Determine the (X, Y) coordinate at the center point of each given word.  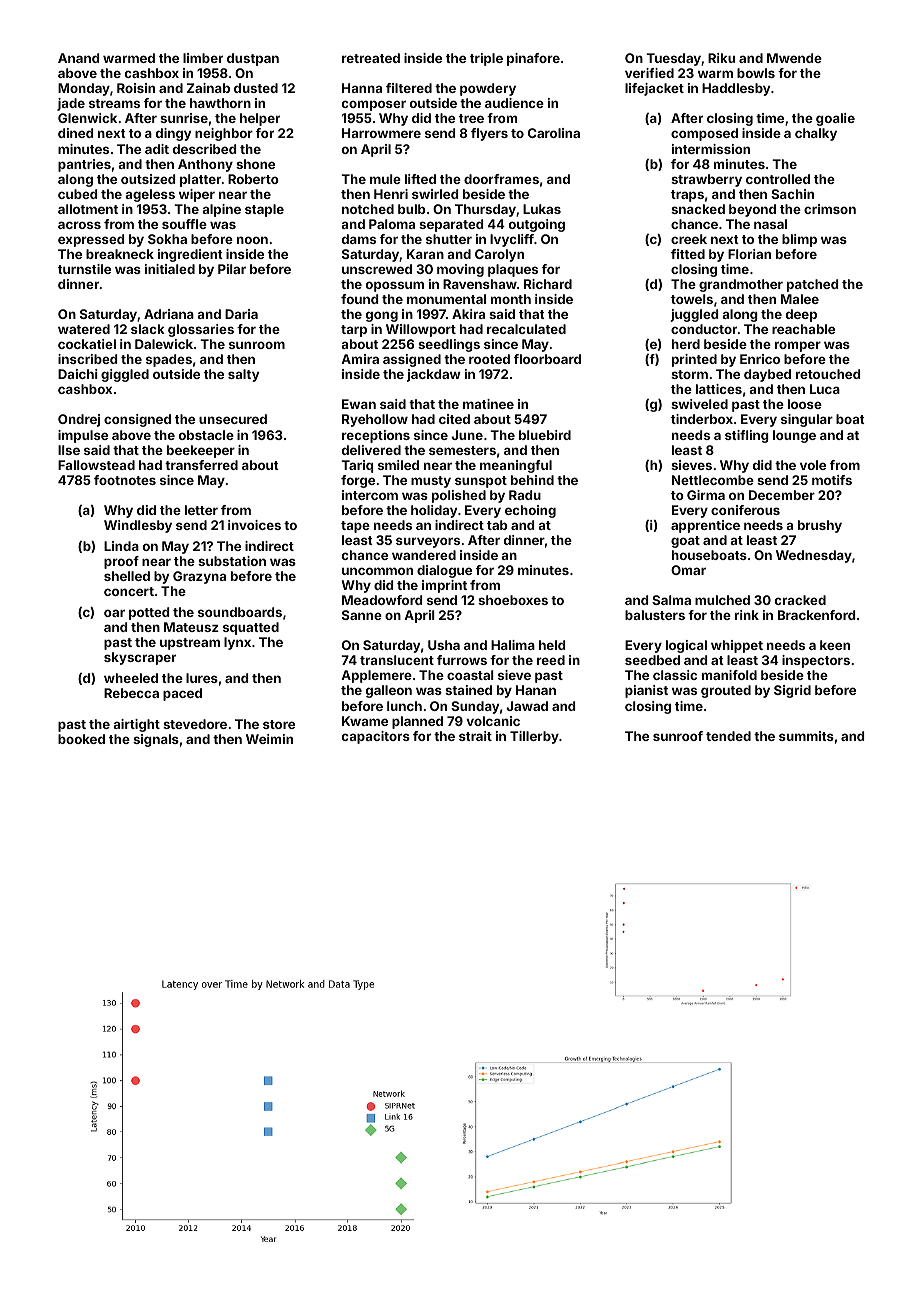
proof (121, 562)
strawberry (706, 180)
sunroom (257, 345)
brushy (820, 526)
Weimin (269, 739)
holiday (434, 511)
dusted (256, 88)
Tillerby (534, 737)
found (359, 299)
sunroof (678, 736)
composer (374, 105)
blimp (799, 240)
